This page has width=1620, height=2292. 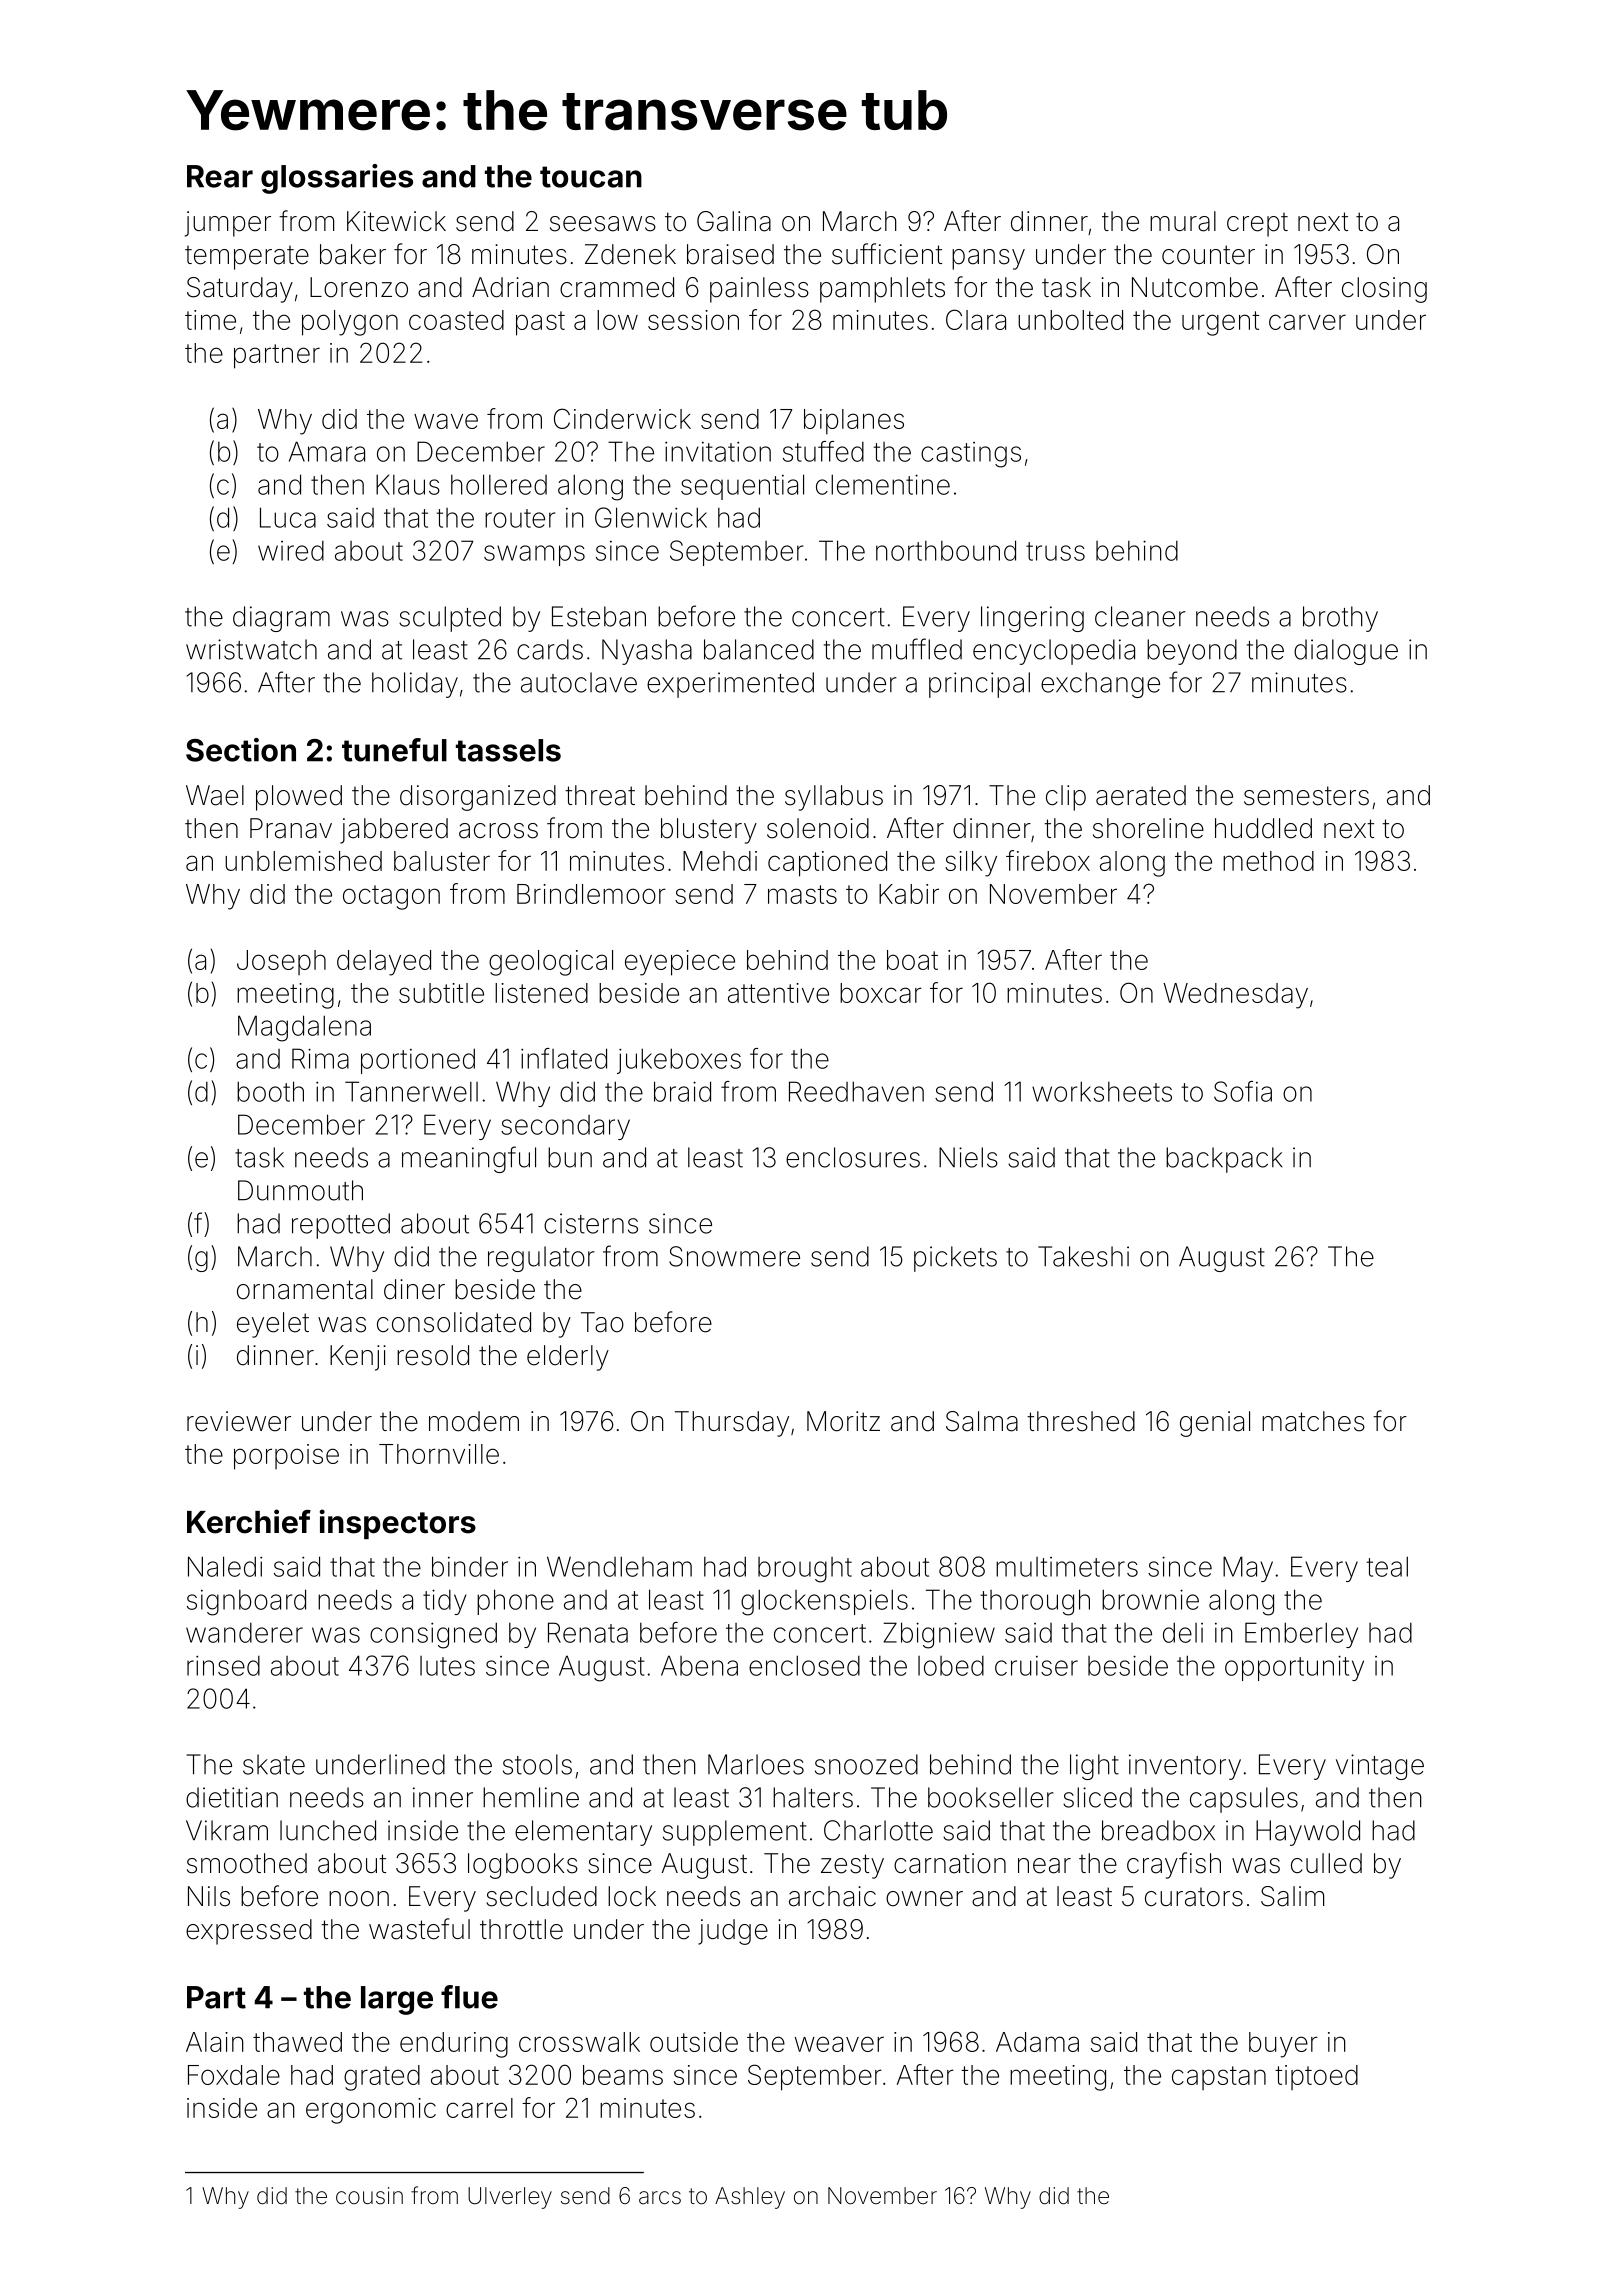 What do you see at coordinates (682, 1091) in the page?
I see `braid` at bounding box center [682, 1091].
